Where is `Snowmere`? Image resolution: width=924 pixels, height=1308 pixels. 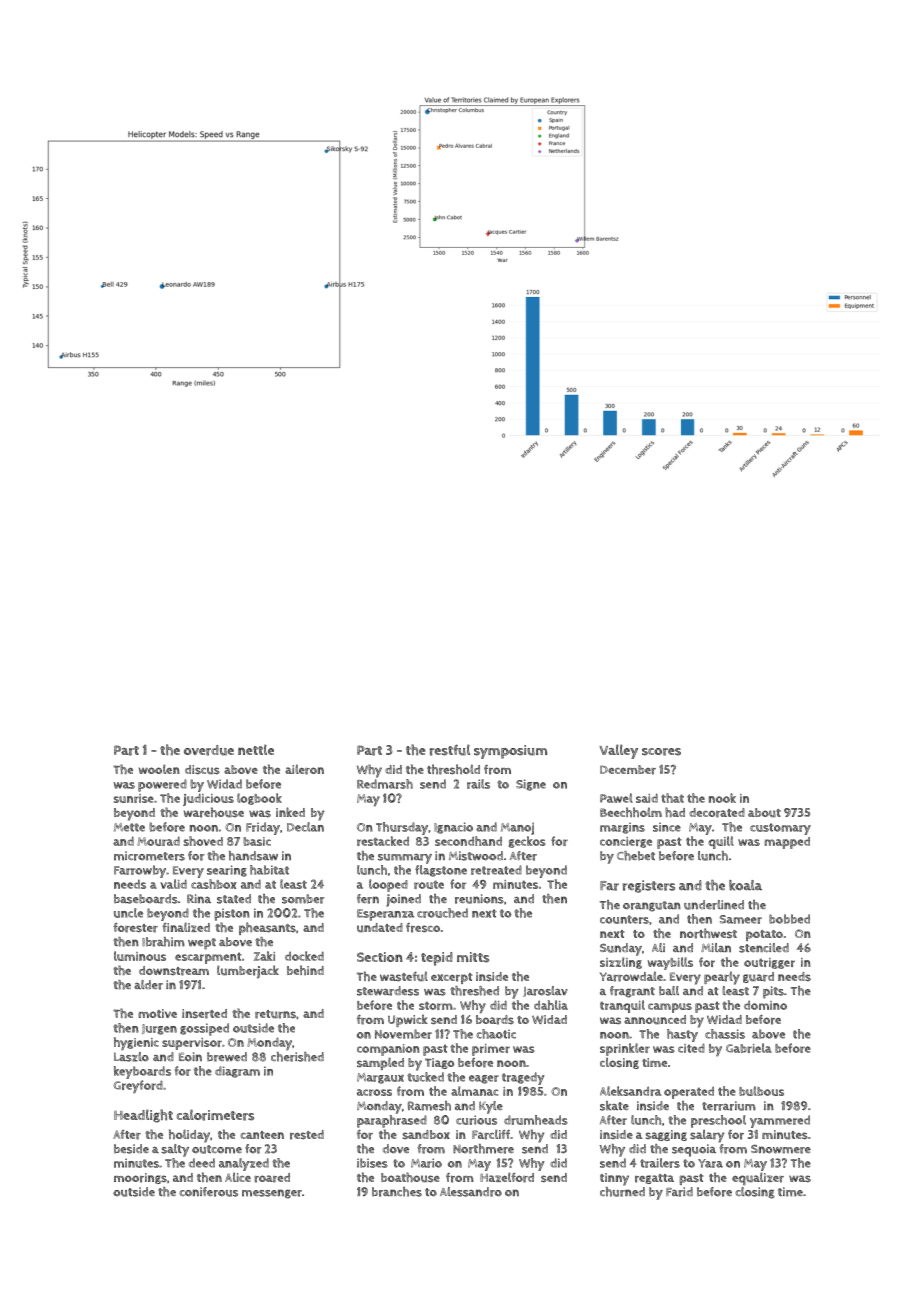
Snowmere is located at coordinates (781, 1149).
